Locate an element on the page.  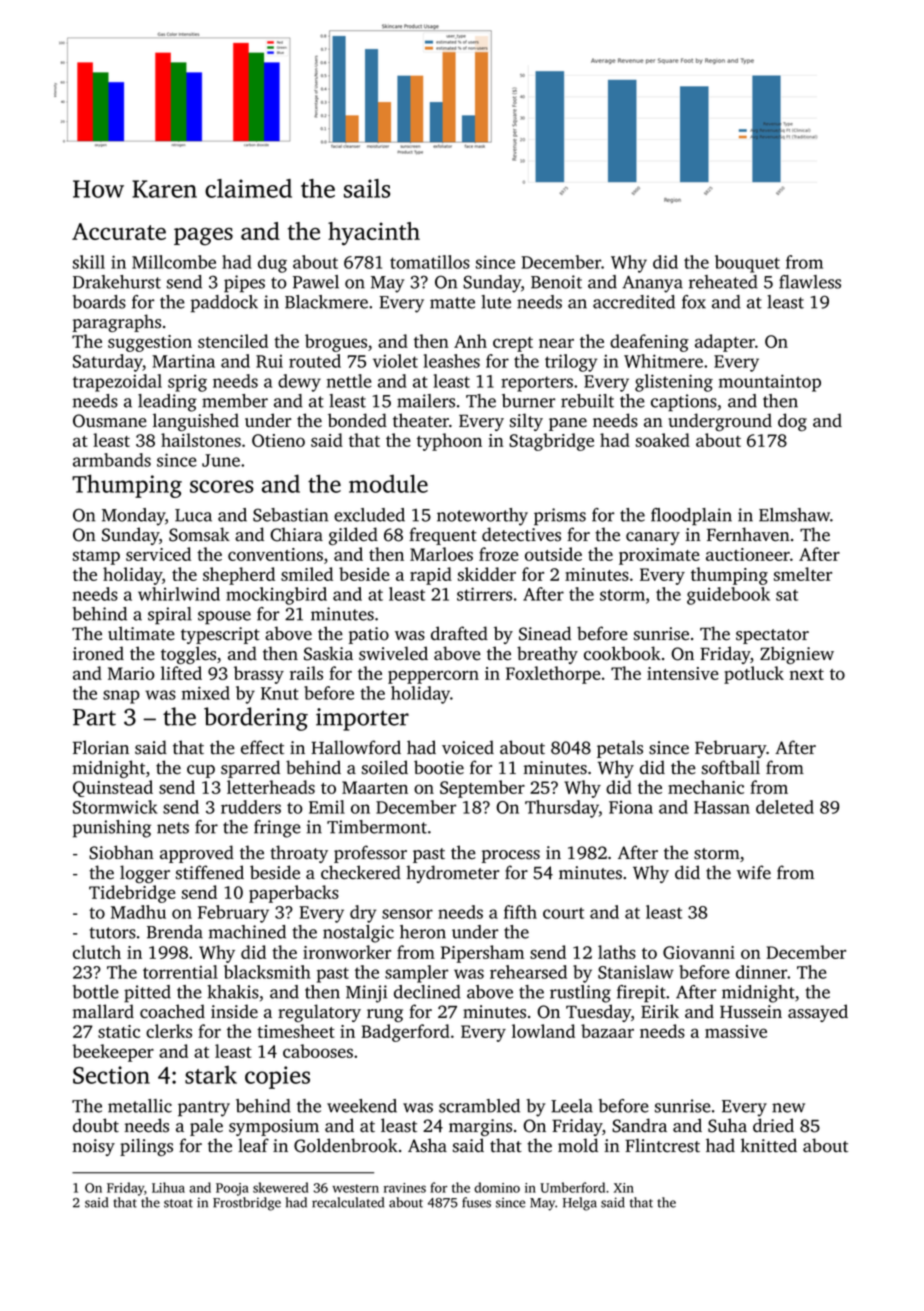
mountaintop is located at coordinates (770, 383).
